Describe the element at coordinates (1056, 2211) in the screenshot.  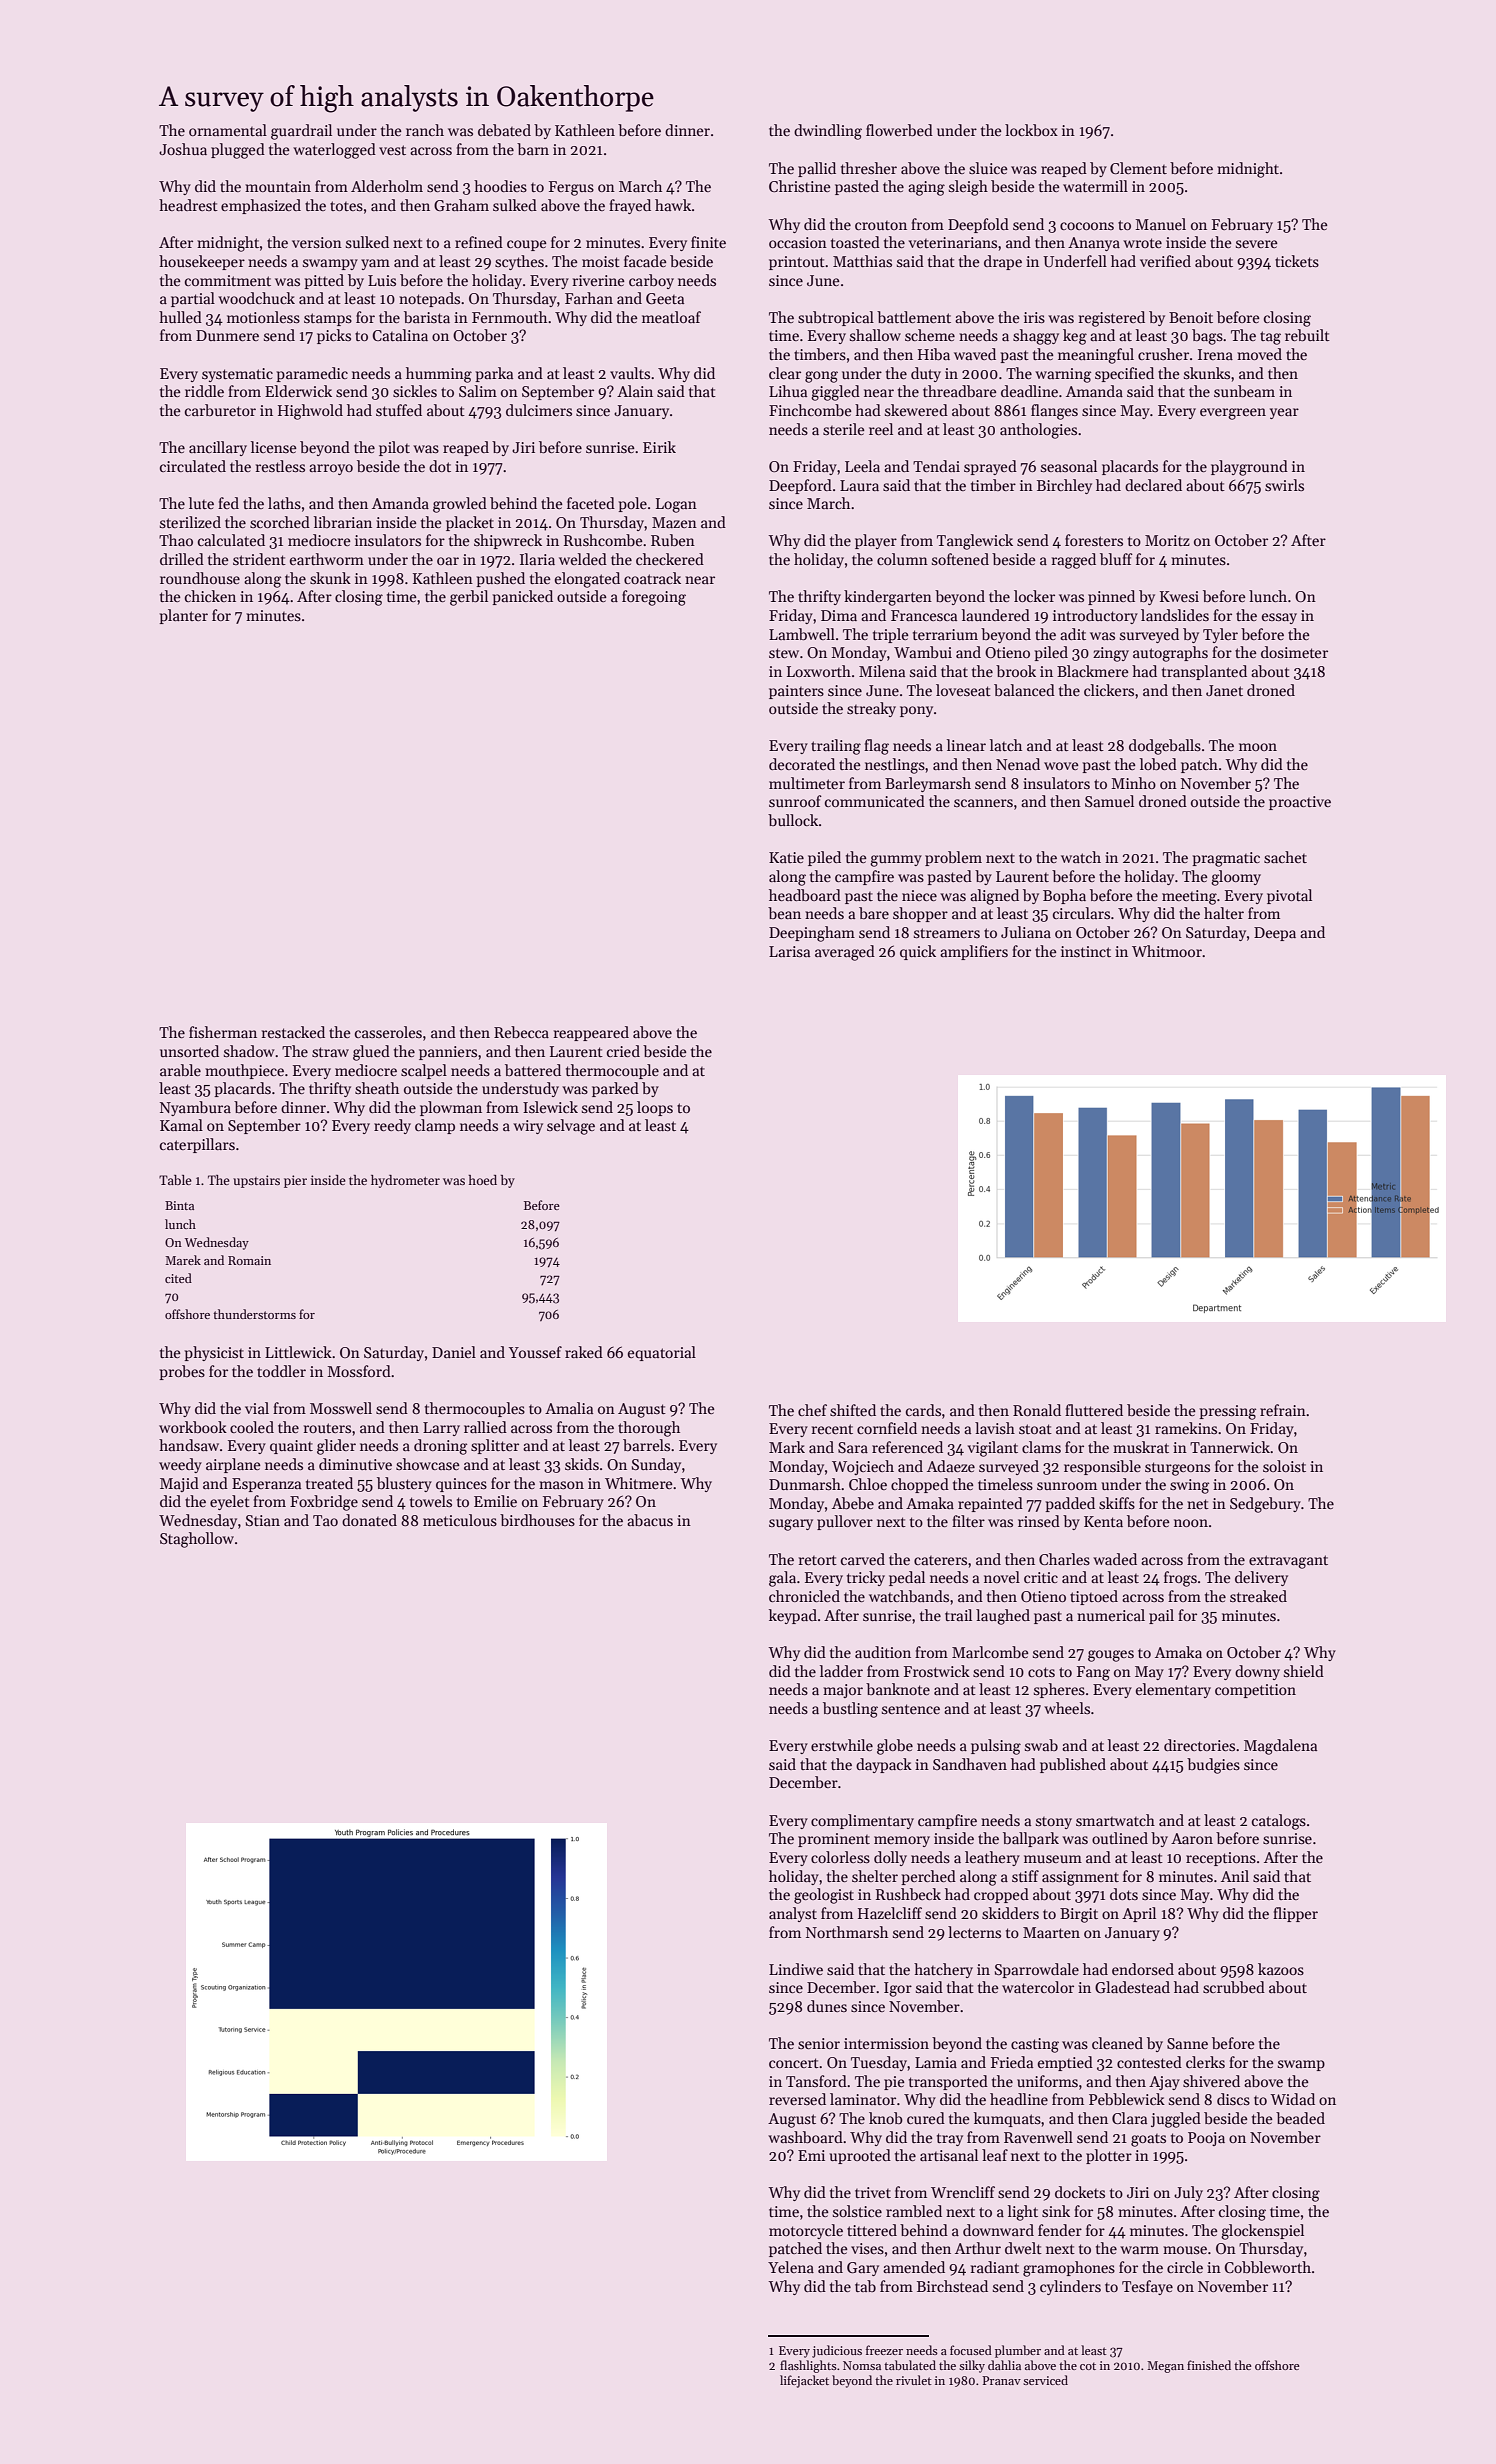
I see `sink` at that location.
